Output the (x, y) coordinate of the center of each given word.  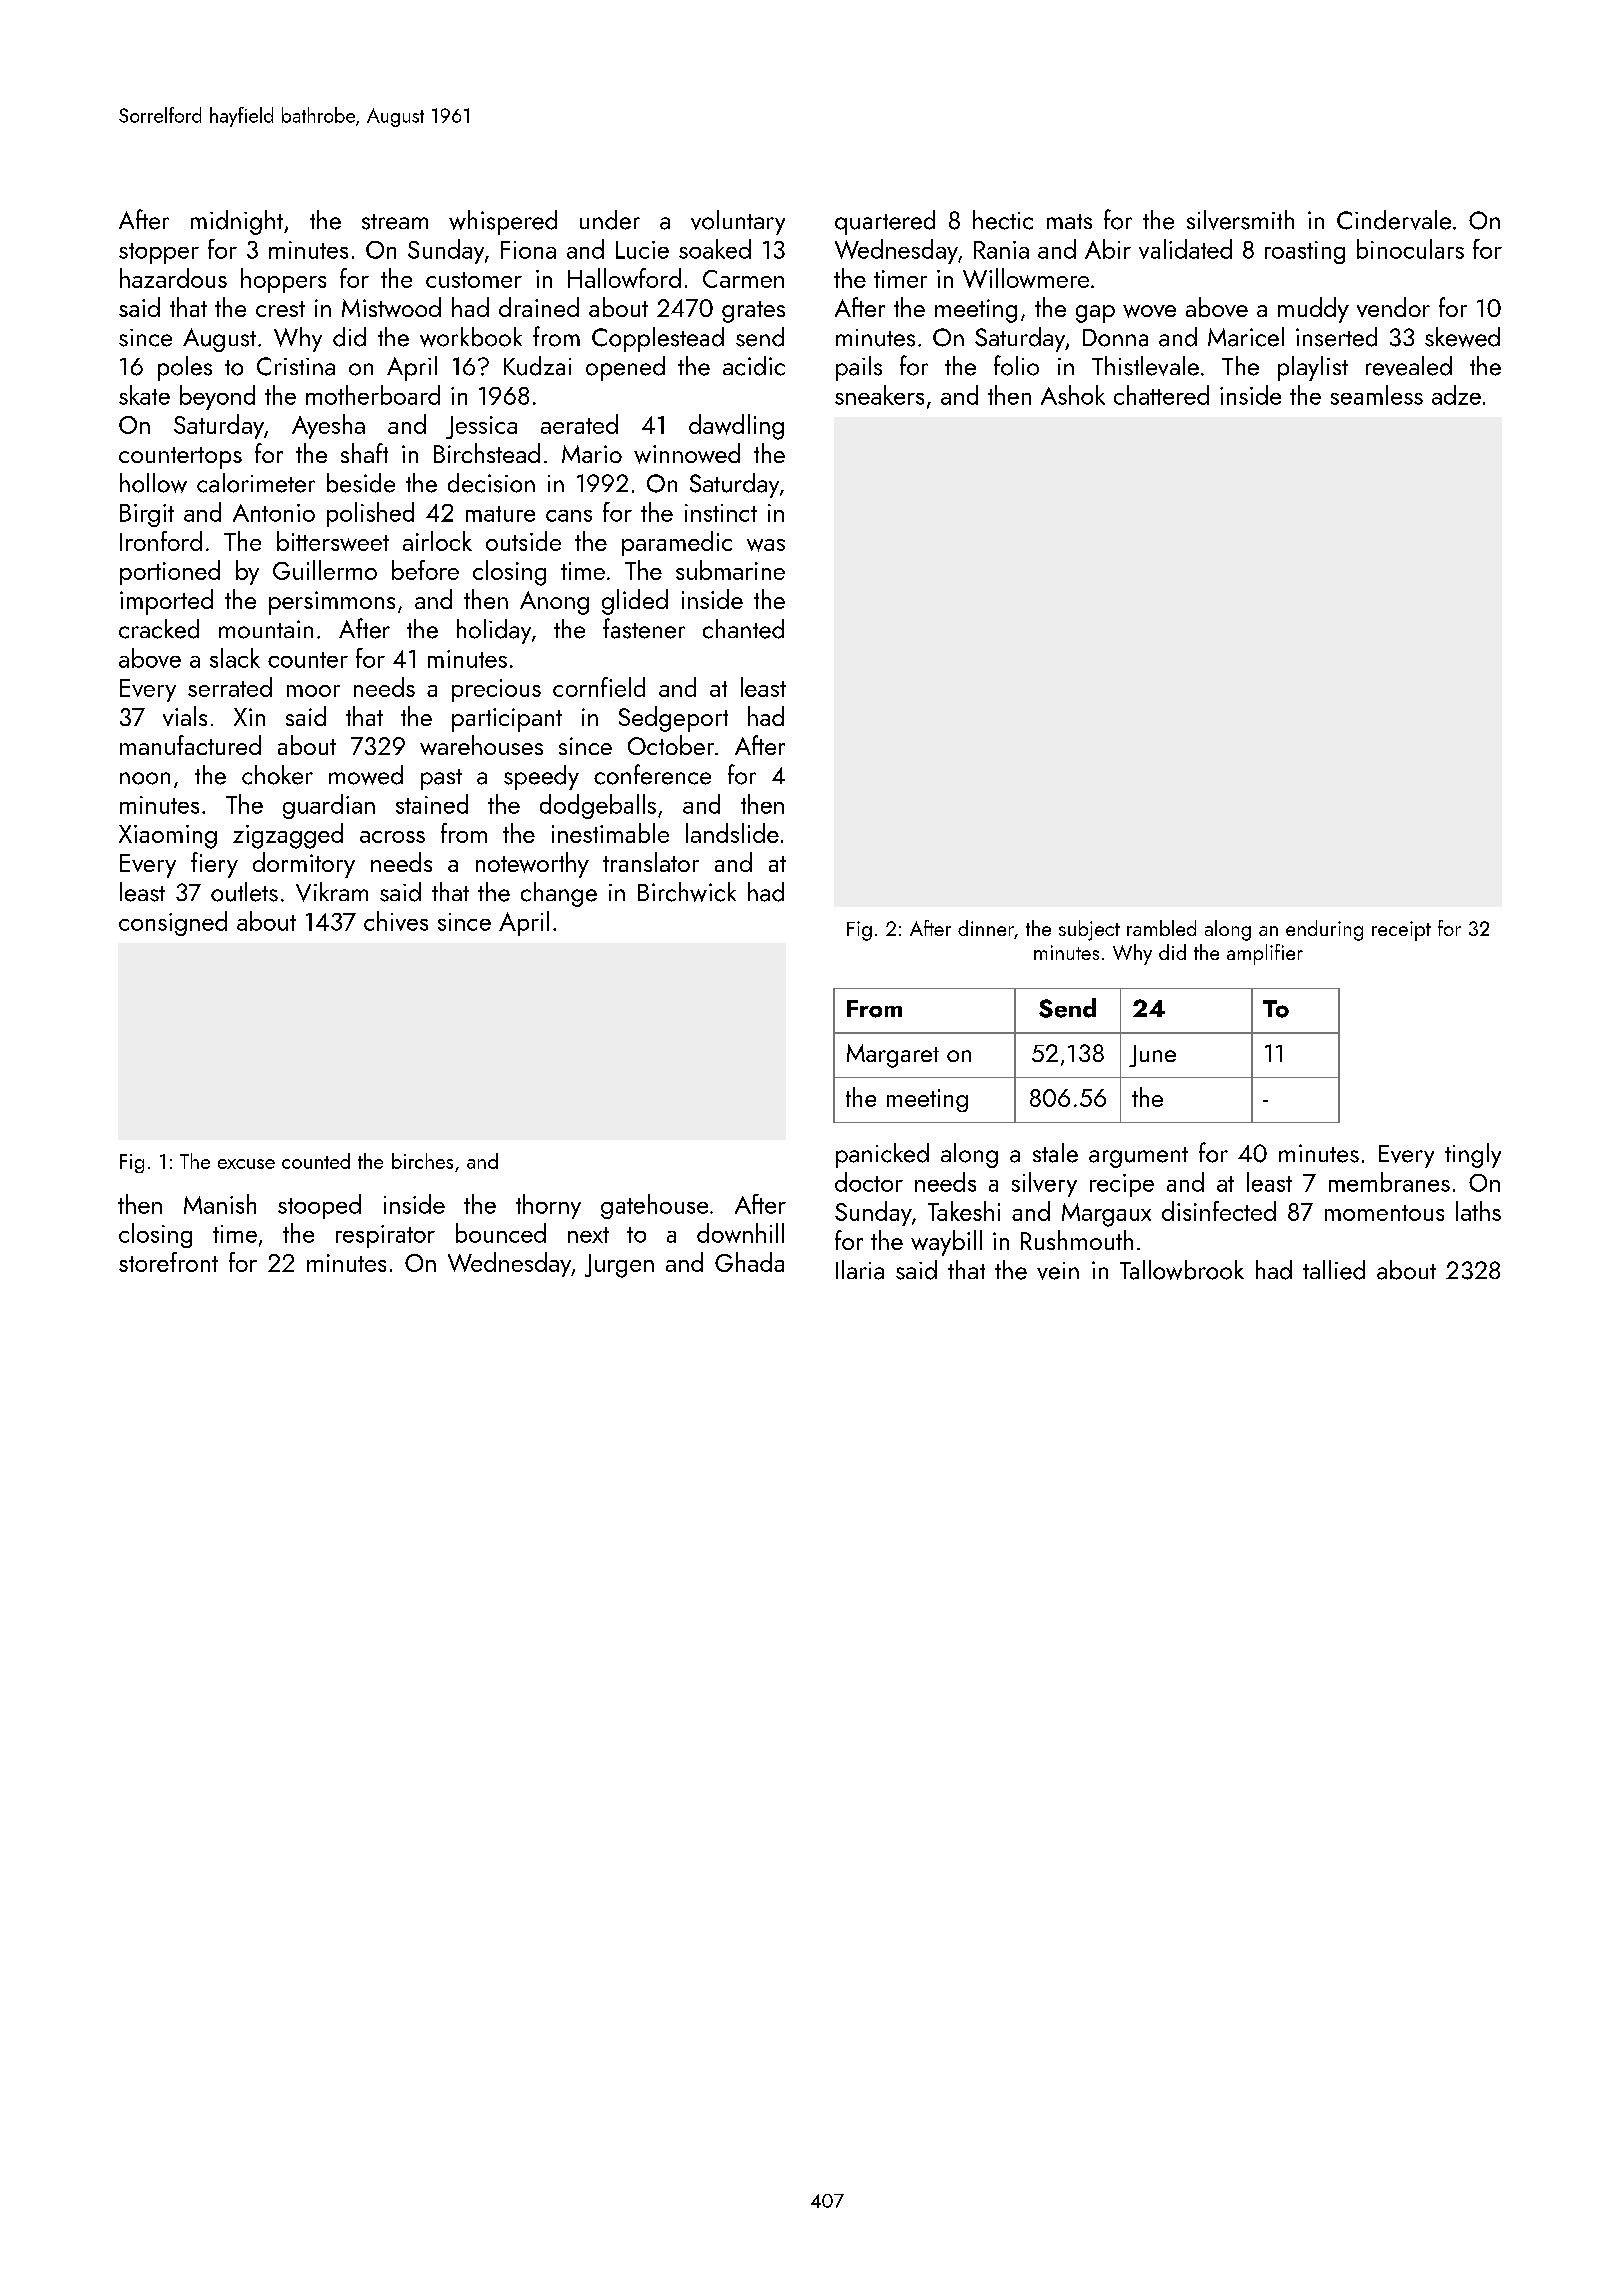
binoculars (1410, 249)
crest (280, 309)
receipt (1401, 931)
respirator (385, 1236)
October (671, 745)
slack (235, 658)
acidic (754, 366)
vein (1058, 1271)
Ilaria (860, 1270)
